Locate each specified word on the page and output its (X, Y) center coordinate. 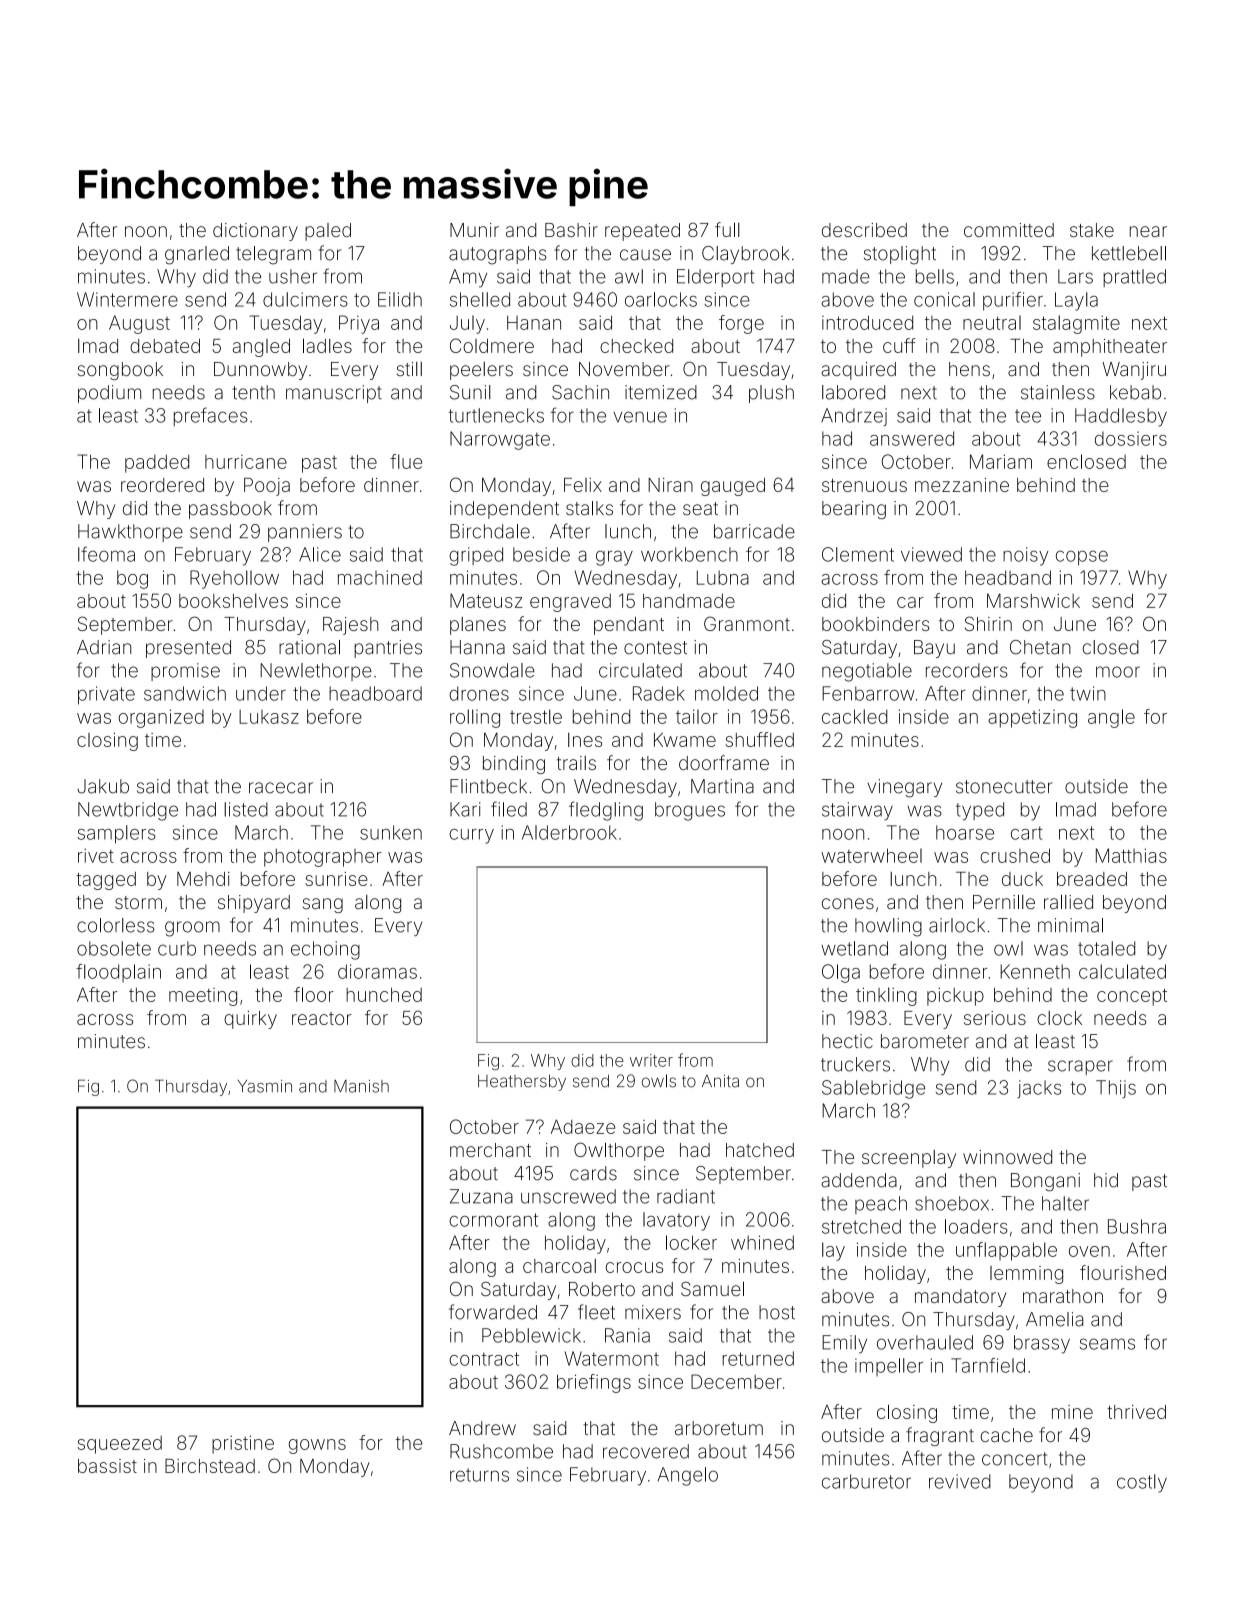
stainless (1058, 392)
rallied (1068, 901)
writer (651, 1060)
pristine (243, 1444)
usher (293, 276)
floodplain (118, 973)
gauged (733, 487)
